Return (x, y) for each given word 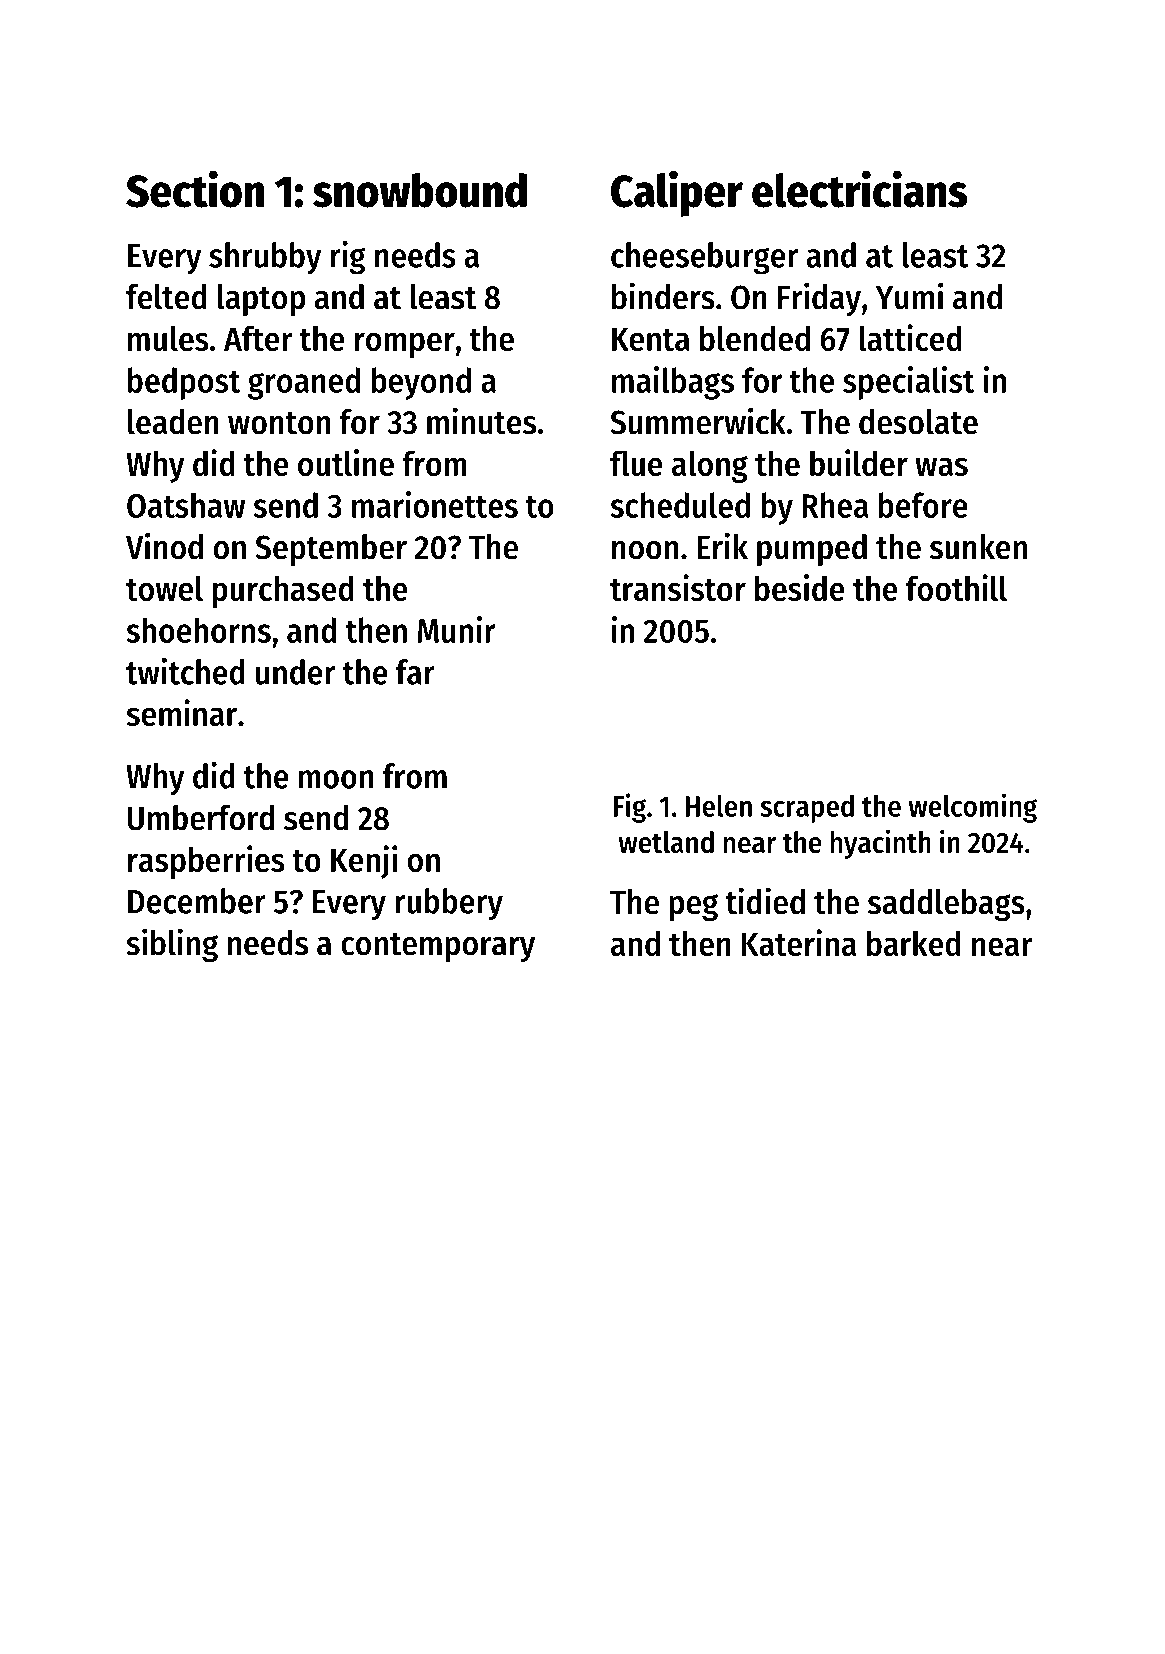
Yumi (909, 296)
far (415, 672)
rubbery (449, 904)
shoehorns (198, 630)
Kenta (651, 339)
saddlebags (946, 905)
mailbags (673, 383)
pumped (812, 550)
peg (693, 907)
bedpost (184, 383)
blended (755, 338)
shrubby (265, 258)
